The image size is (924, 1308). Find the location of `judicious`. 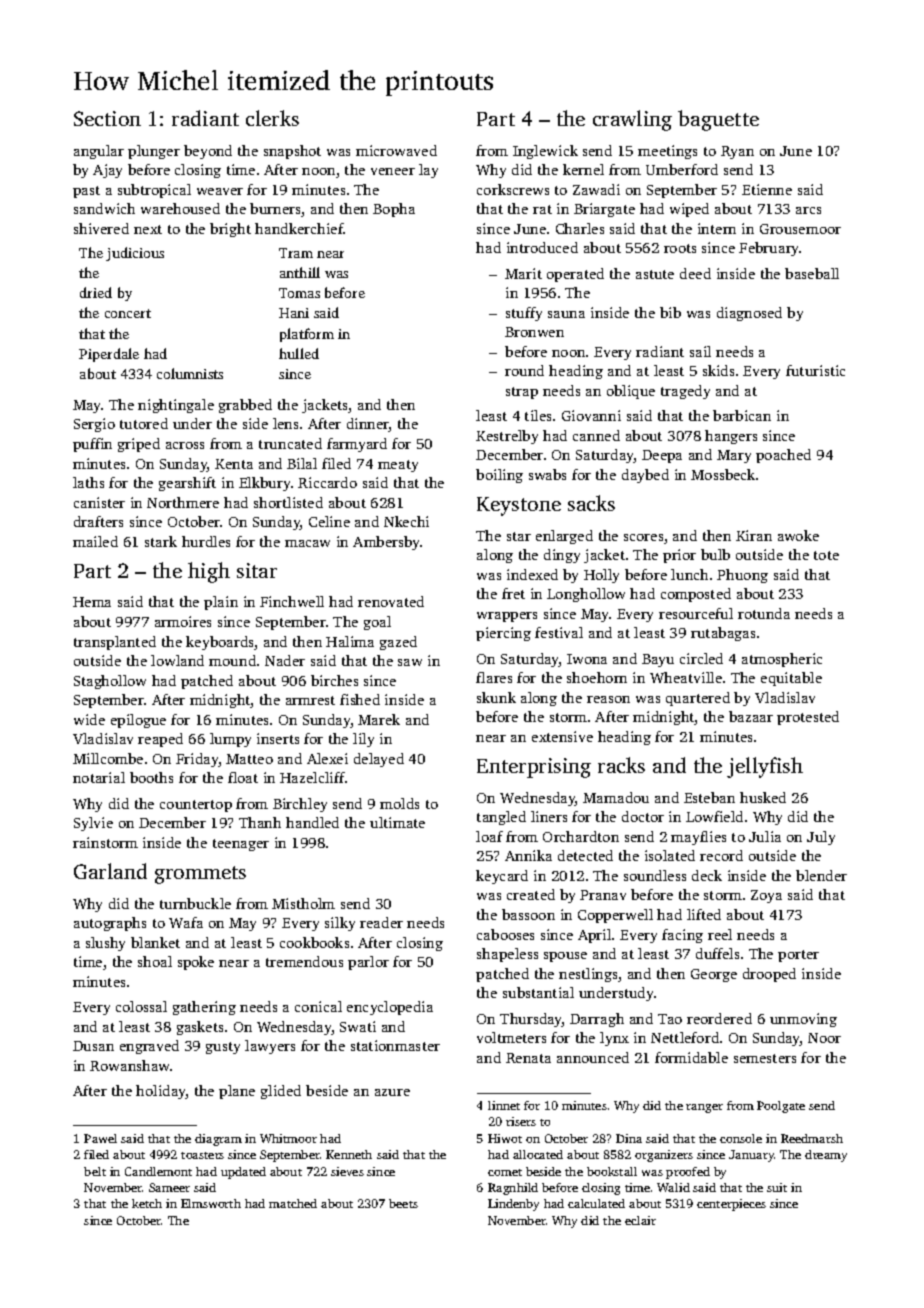

judicious is located at coordinates (135, 254).
